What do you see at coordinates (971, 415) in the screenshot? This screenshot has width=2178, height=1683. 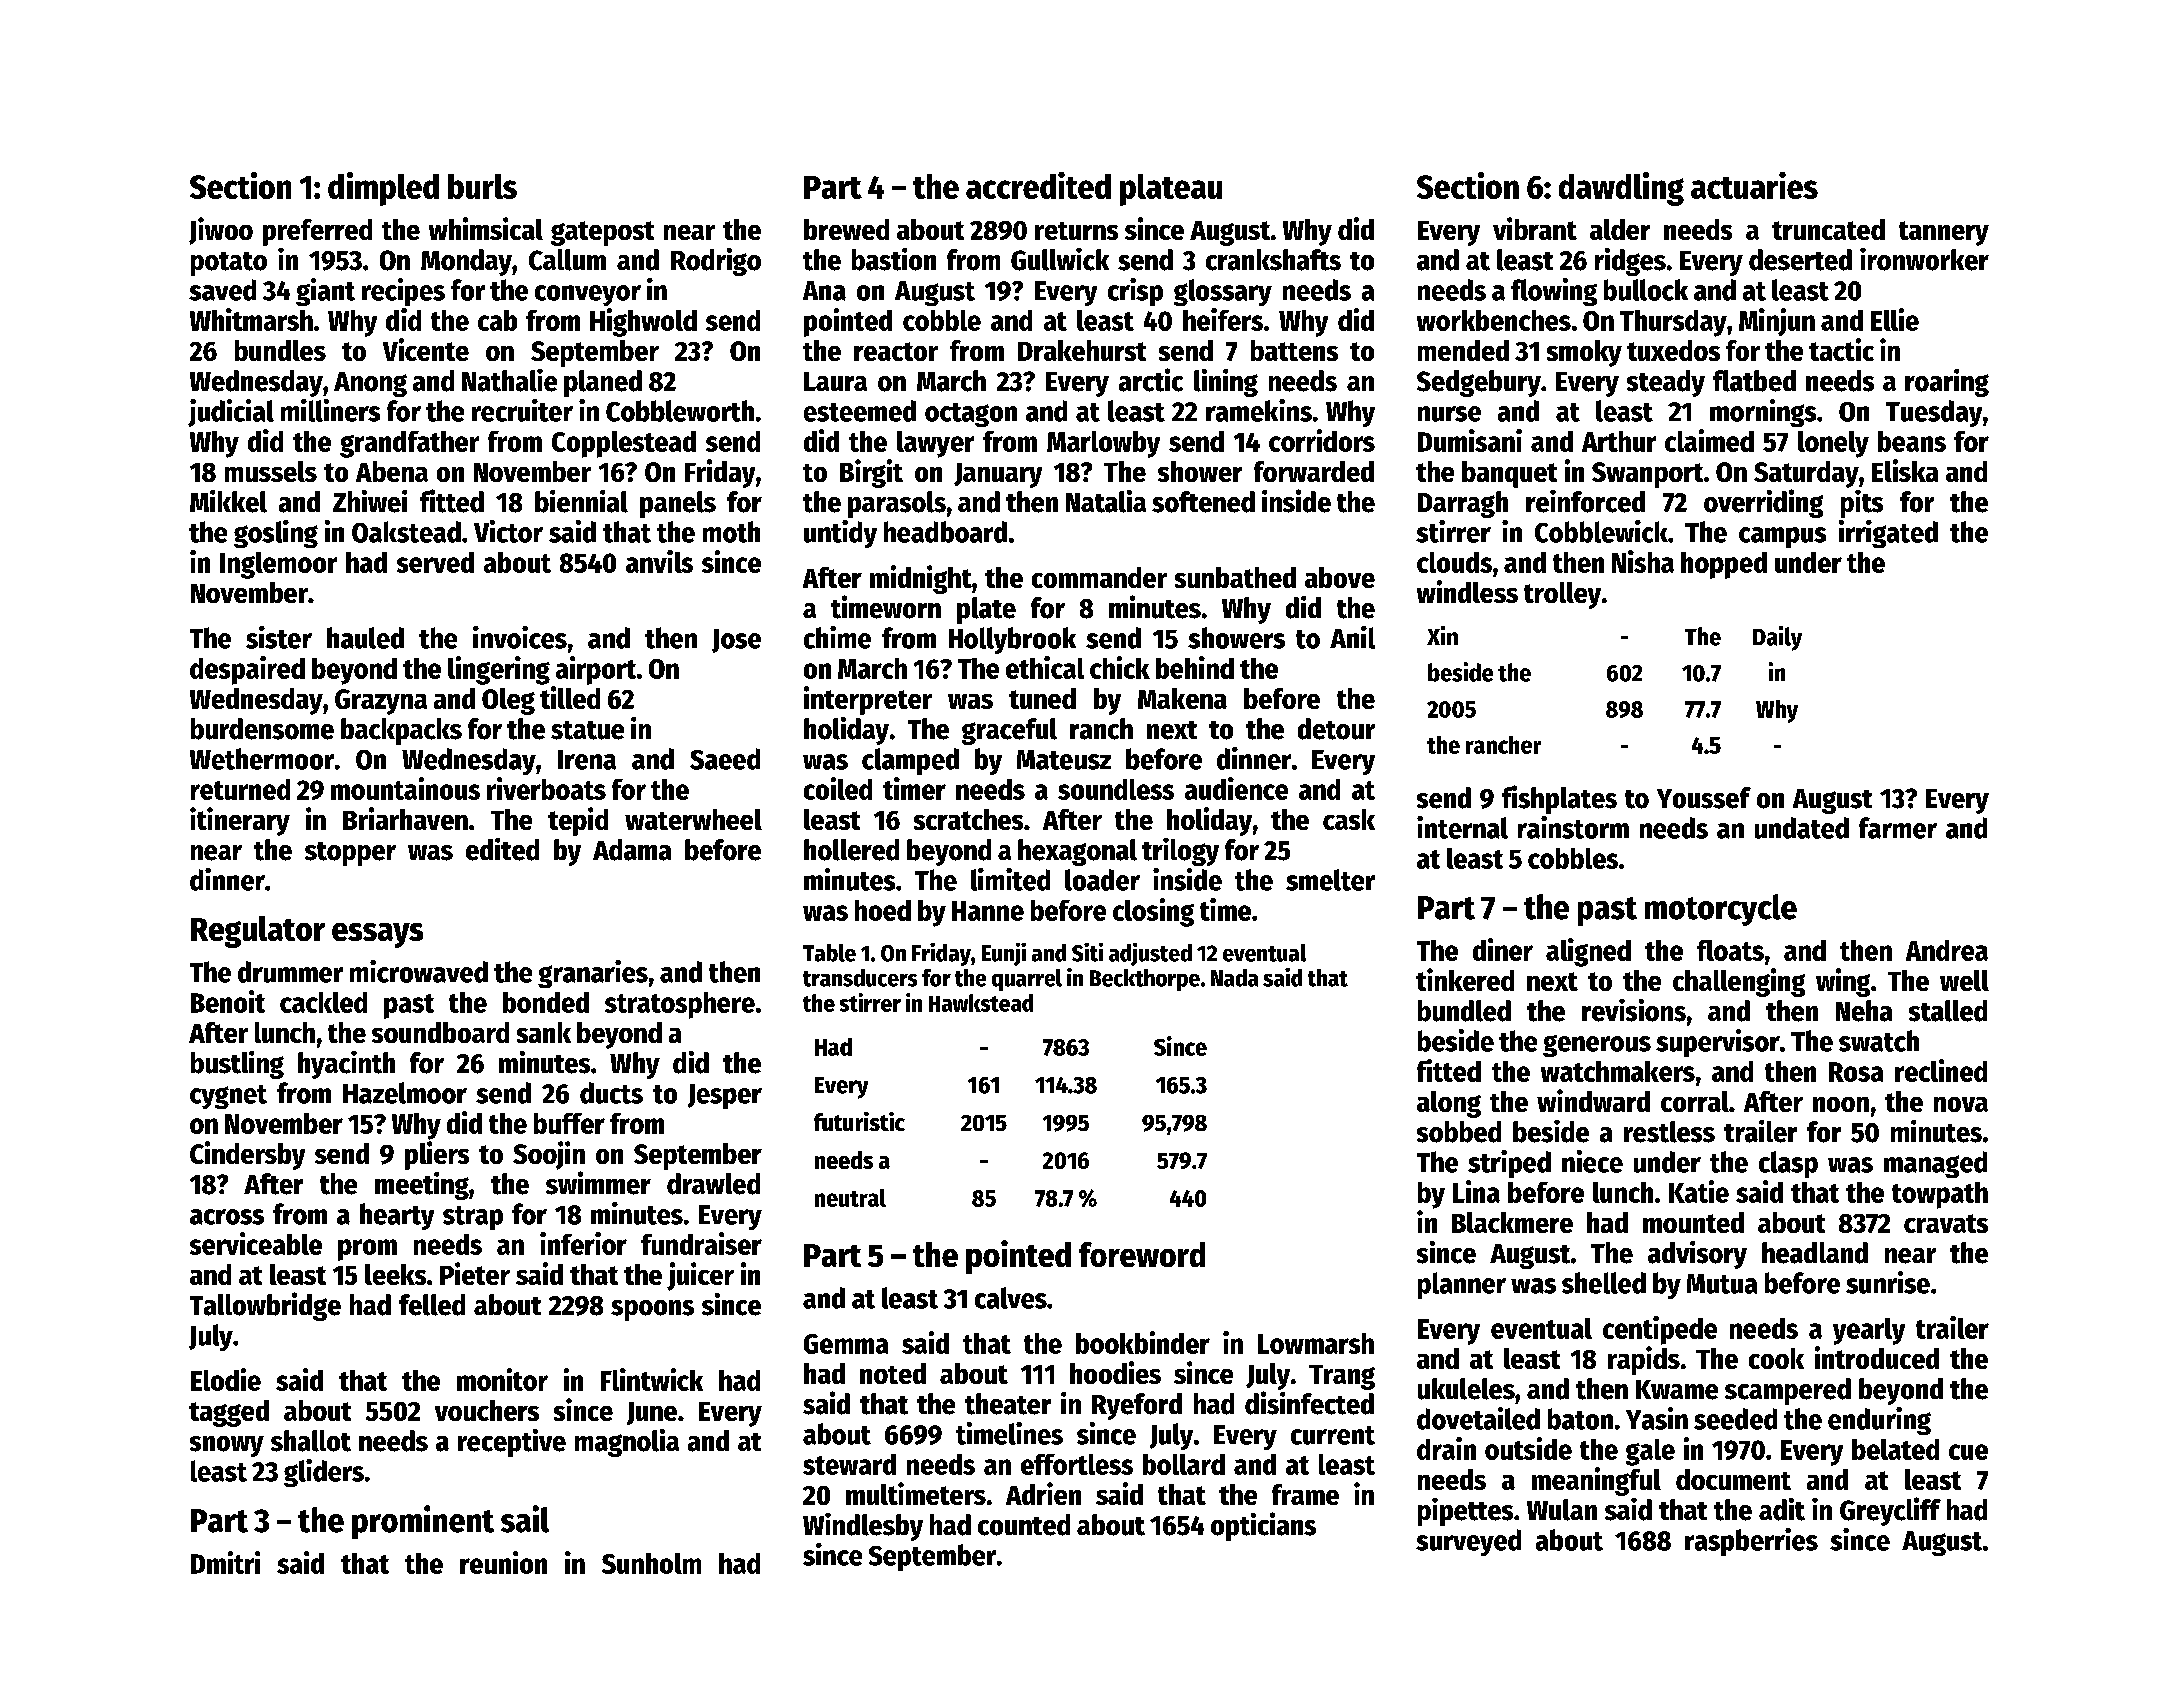 I see `octagon` at bounding box center [971, 415].
